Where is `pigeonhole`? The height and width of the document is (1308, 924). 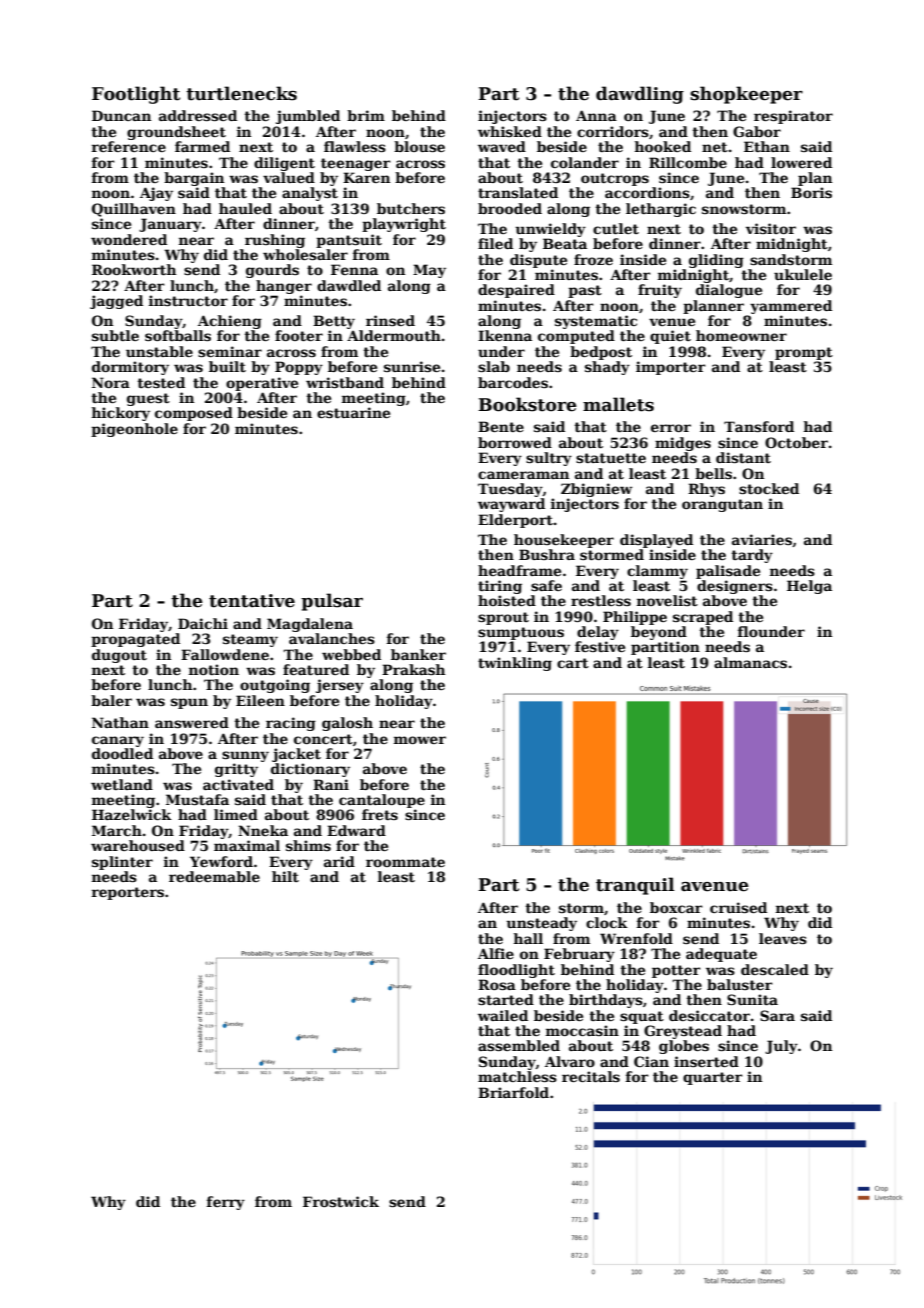
pigeonhole is located at coordinates (134, 430).
